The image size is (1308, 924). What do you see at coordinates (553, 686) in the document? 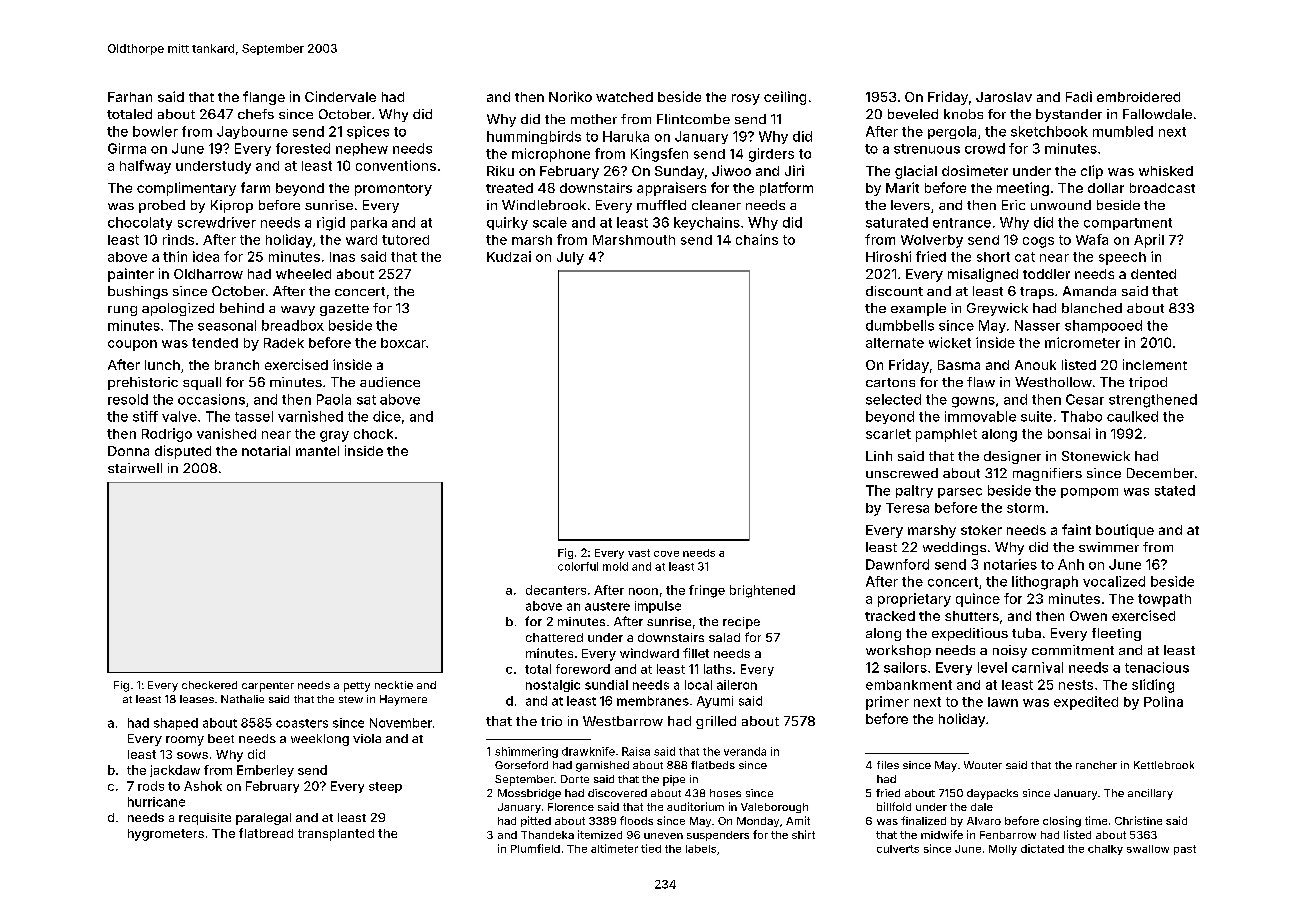
I see `nostalgic` at bounding box center [553, 686].
